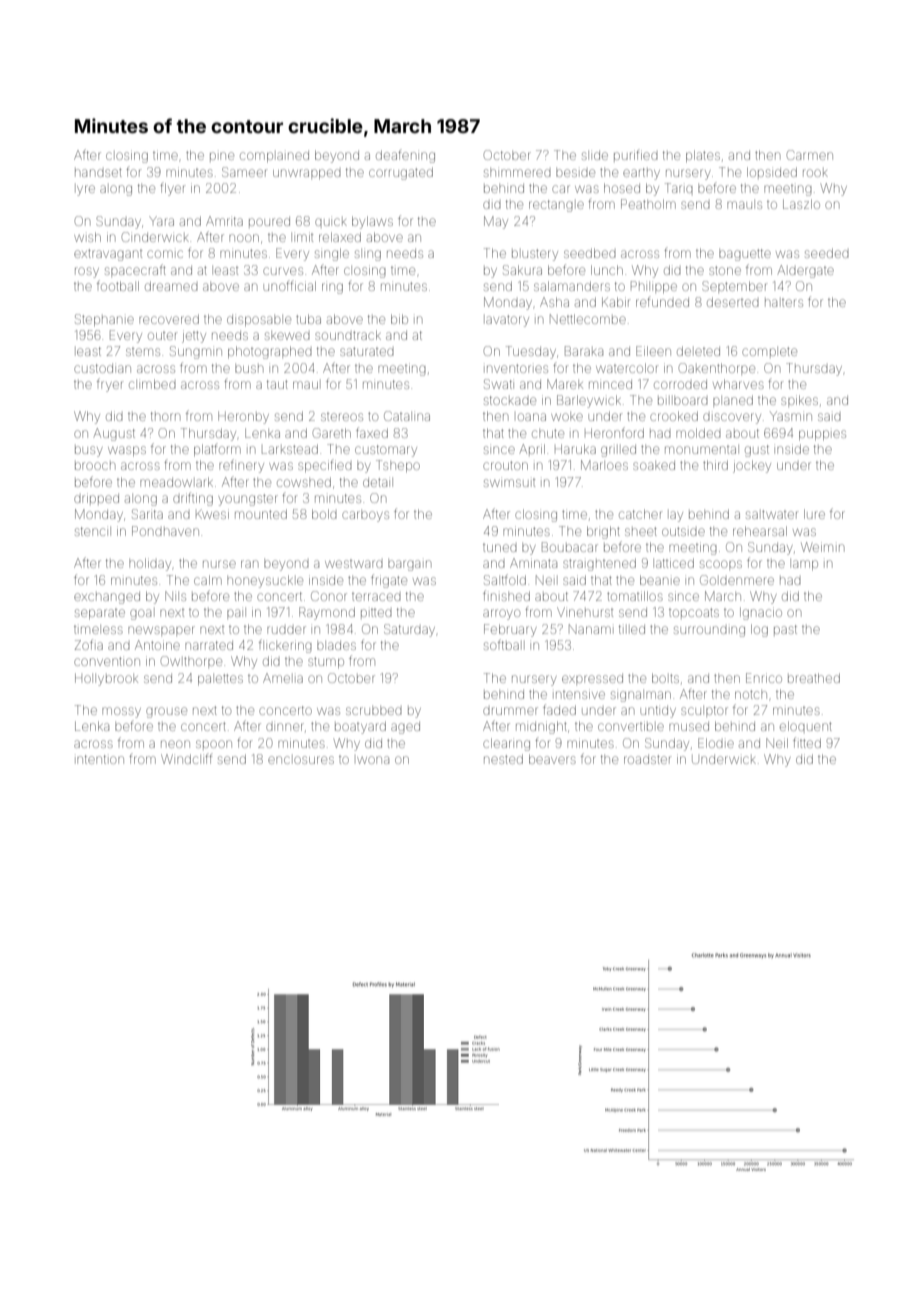 The width and height of the screenshot is (924, 1308). Describe the element at coordinates (274, 157) in the screenshot. I see `complained` at that location.
